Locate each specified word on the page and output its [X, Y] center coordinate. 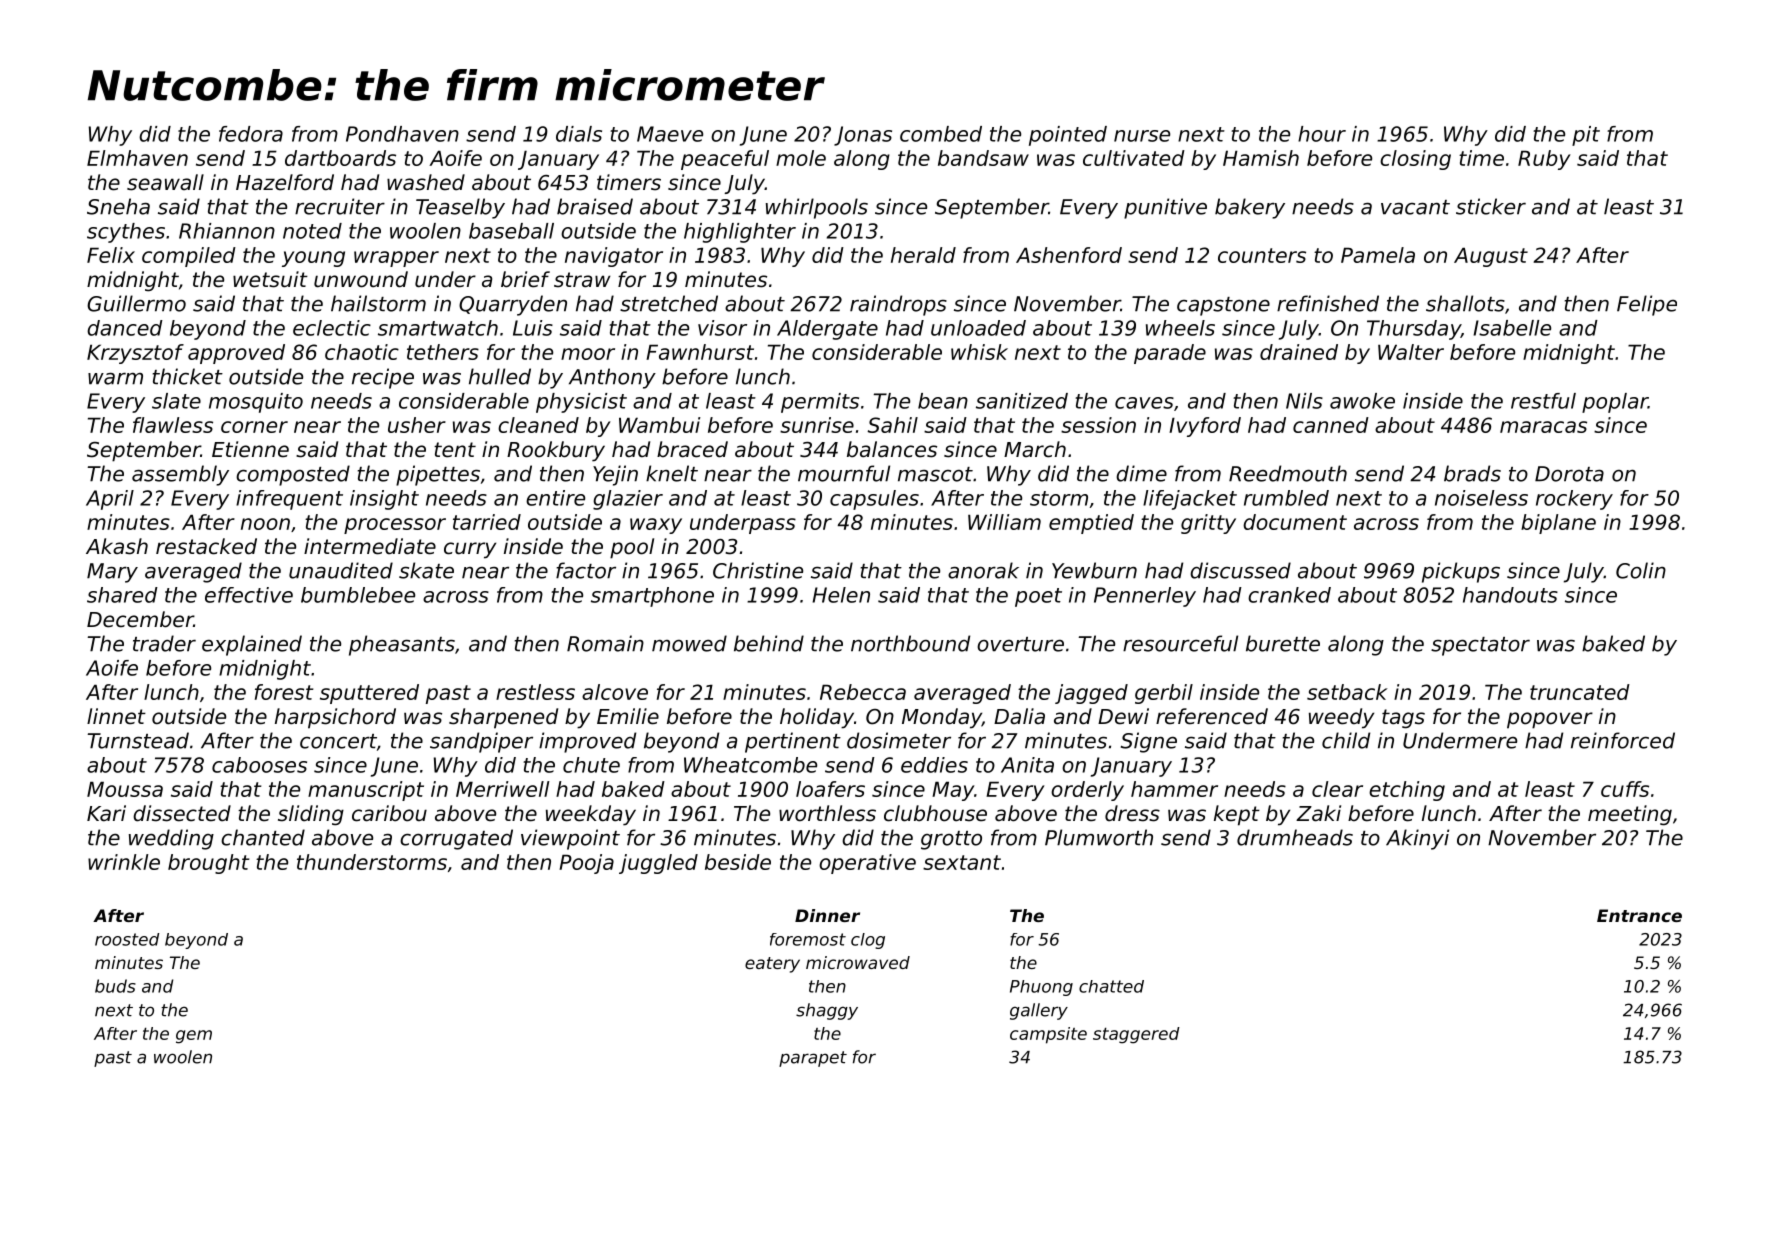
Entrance [1639, 915]
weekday [591, 815]
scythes [126, 233]
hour [1322, 134]
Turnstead [138, 740]
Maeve [670, 134]
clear [1337, 789]
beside [738, 862]
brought [208, 864]
